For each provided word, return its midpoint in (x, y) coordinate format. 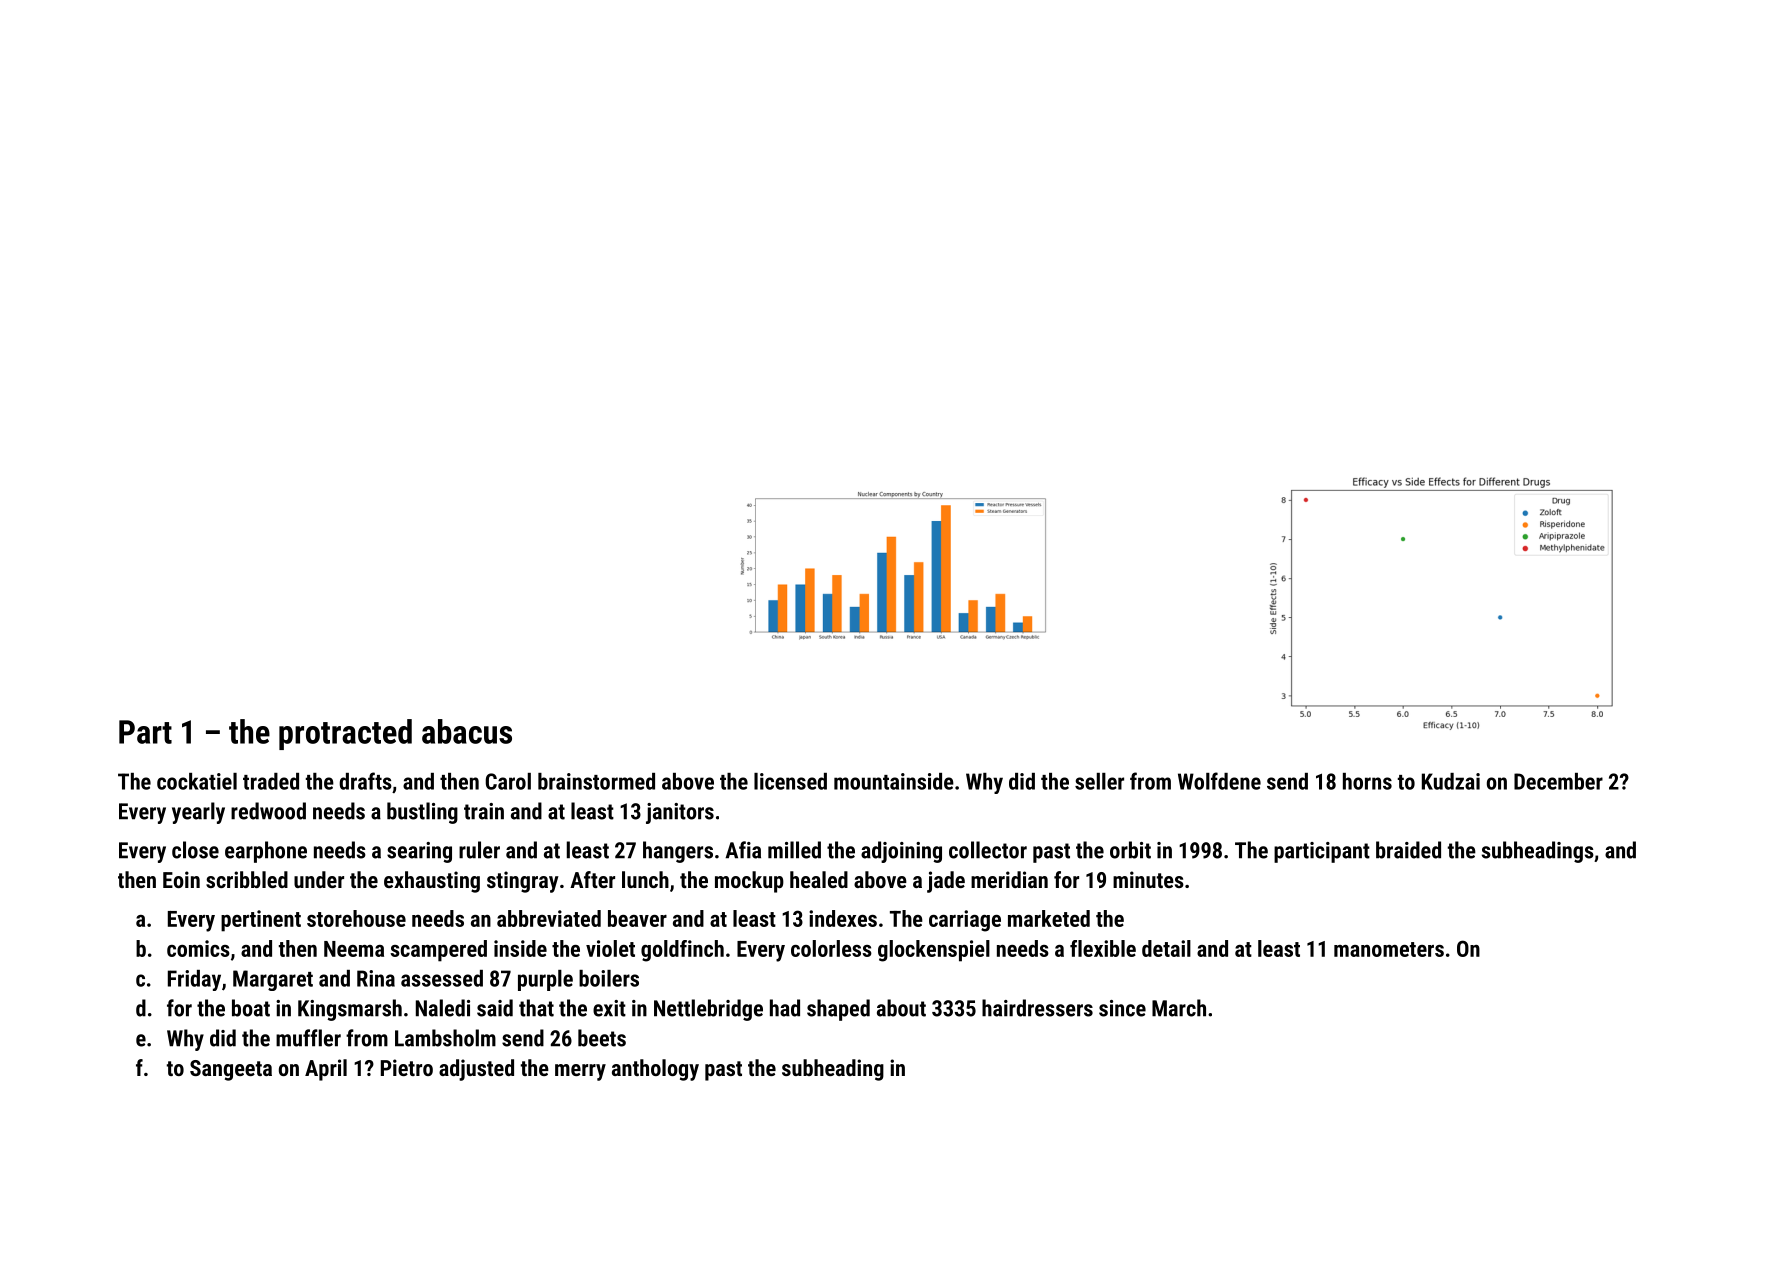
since (1122, 1008)
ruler (479, 850)
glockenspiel (934, 951)
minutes (1148, 879)
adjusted (476, 1070)
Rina (376, 978)
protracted (345, 734)
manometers (1389, 949)
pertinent (261, 921)
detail (1166, 948)
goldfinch (682, 951)
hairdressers (1037, 1008)
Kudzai (1451, 781)
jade (946, 882)
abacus (467, 731)
